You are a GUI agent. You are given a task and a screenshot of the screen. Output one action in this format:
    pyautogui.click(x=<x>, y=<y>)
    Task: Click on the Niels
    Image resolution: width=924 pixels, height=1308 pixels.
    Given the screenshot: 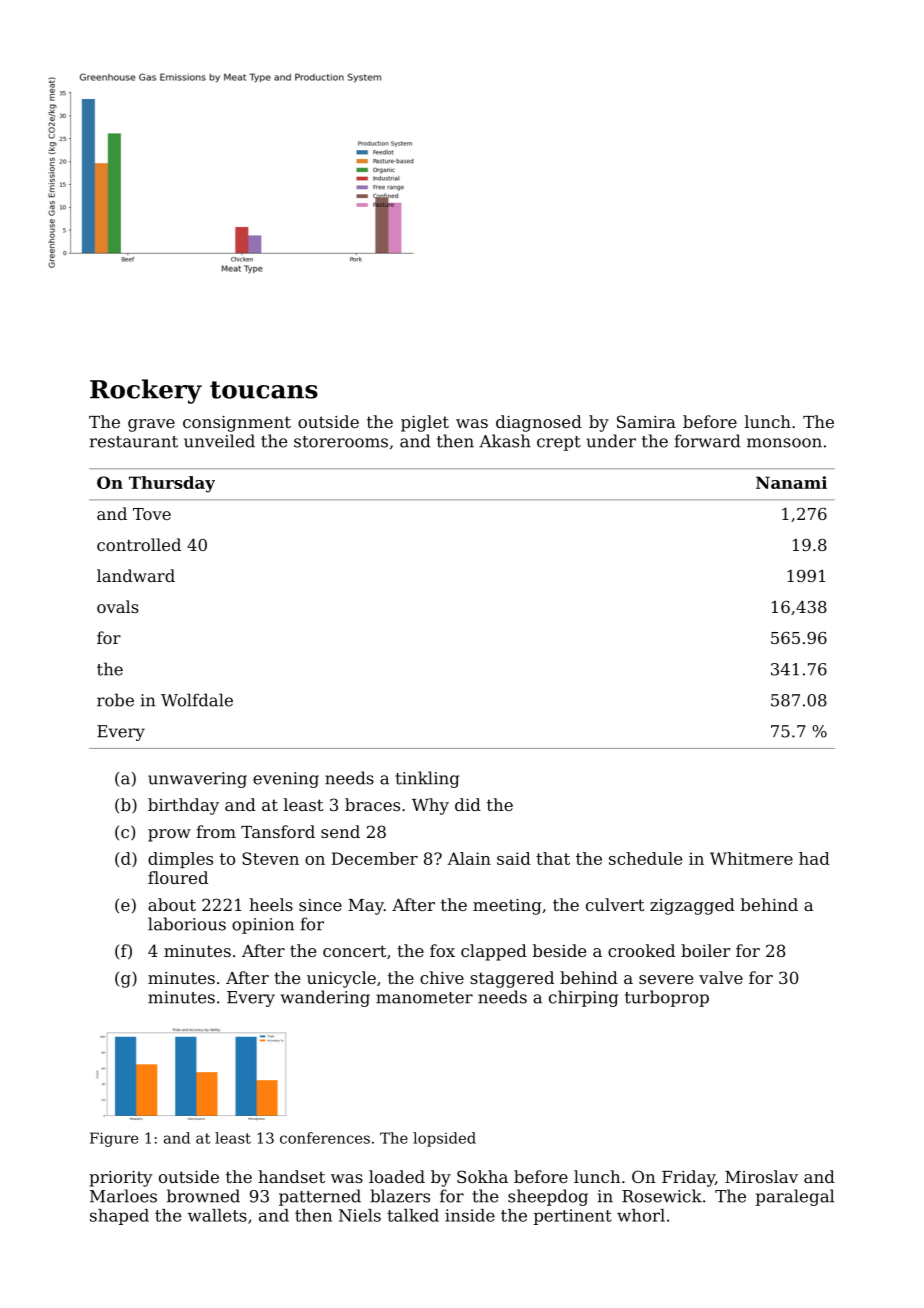 What is the action you would take?
    pyautogui.click(x=360, y=1215)
